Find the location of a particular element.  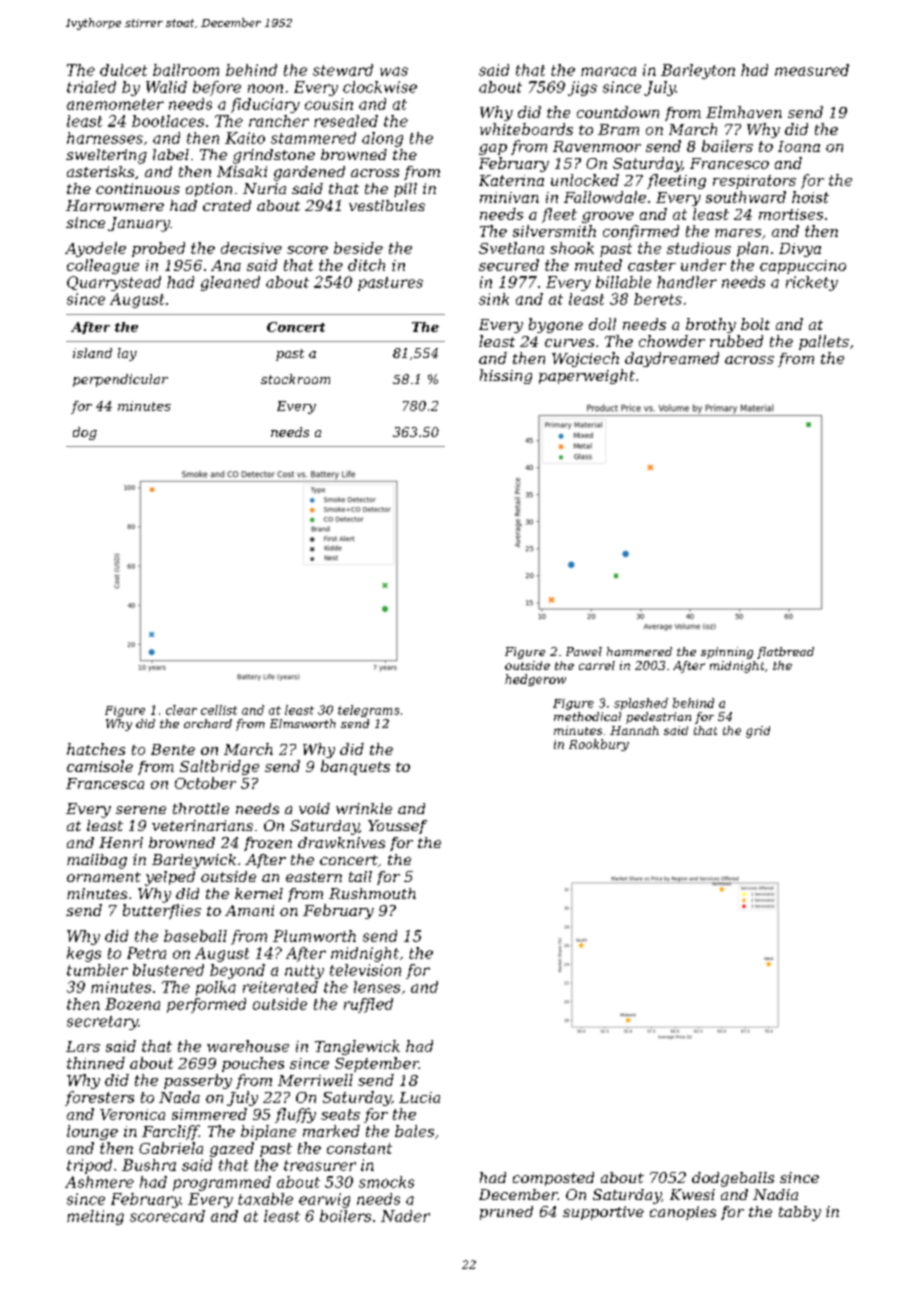

maraca is located at coordinates (608, 71).
